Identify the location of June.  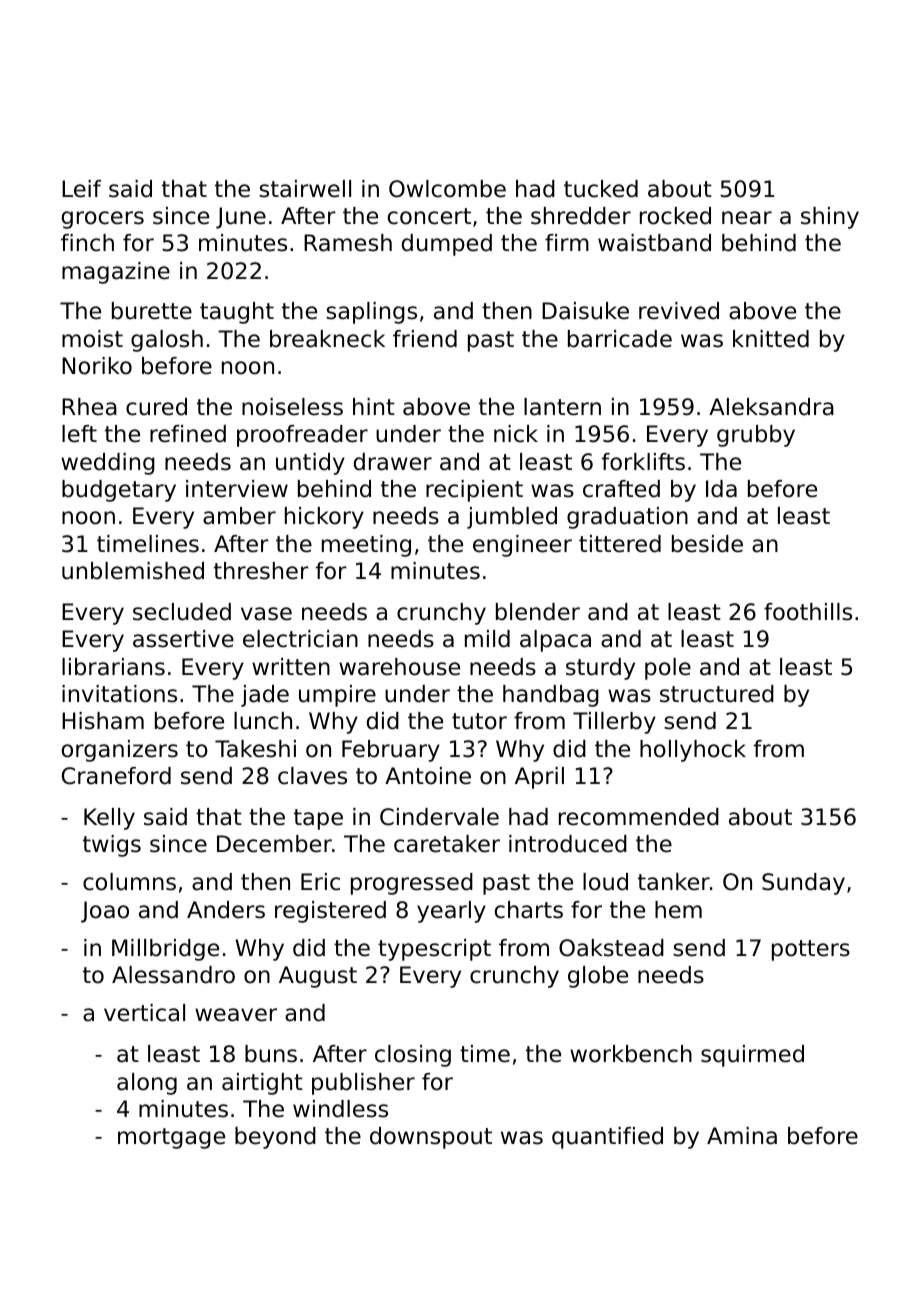
(241, 218).
